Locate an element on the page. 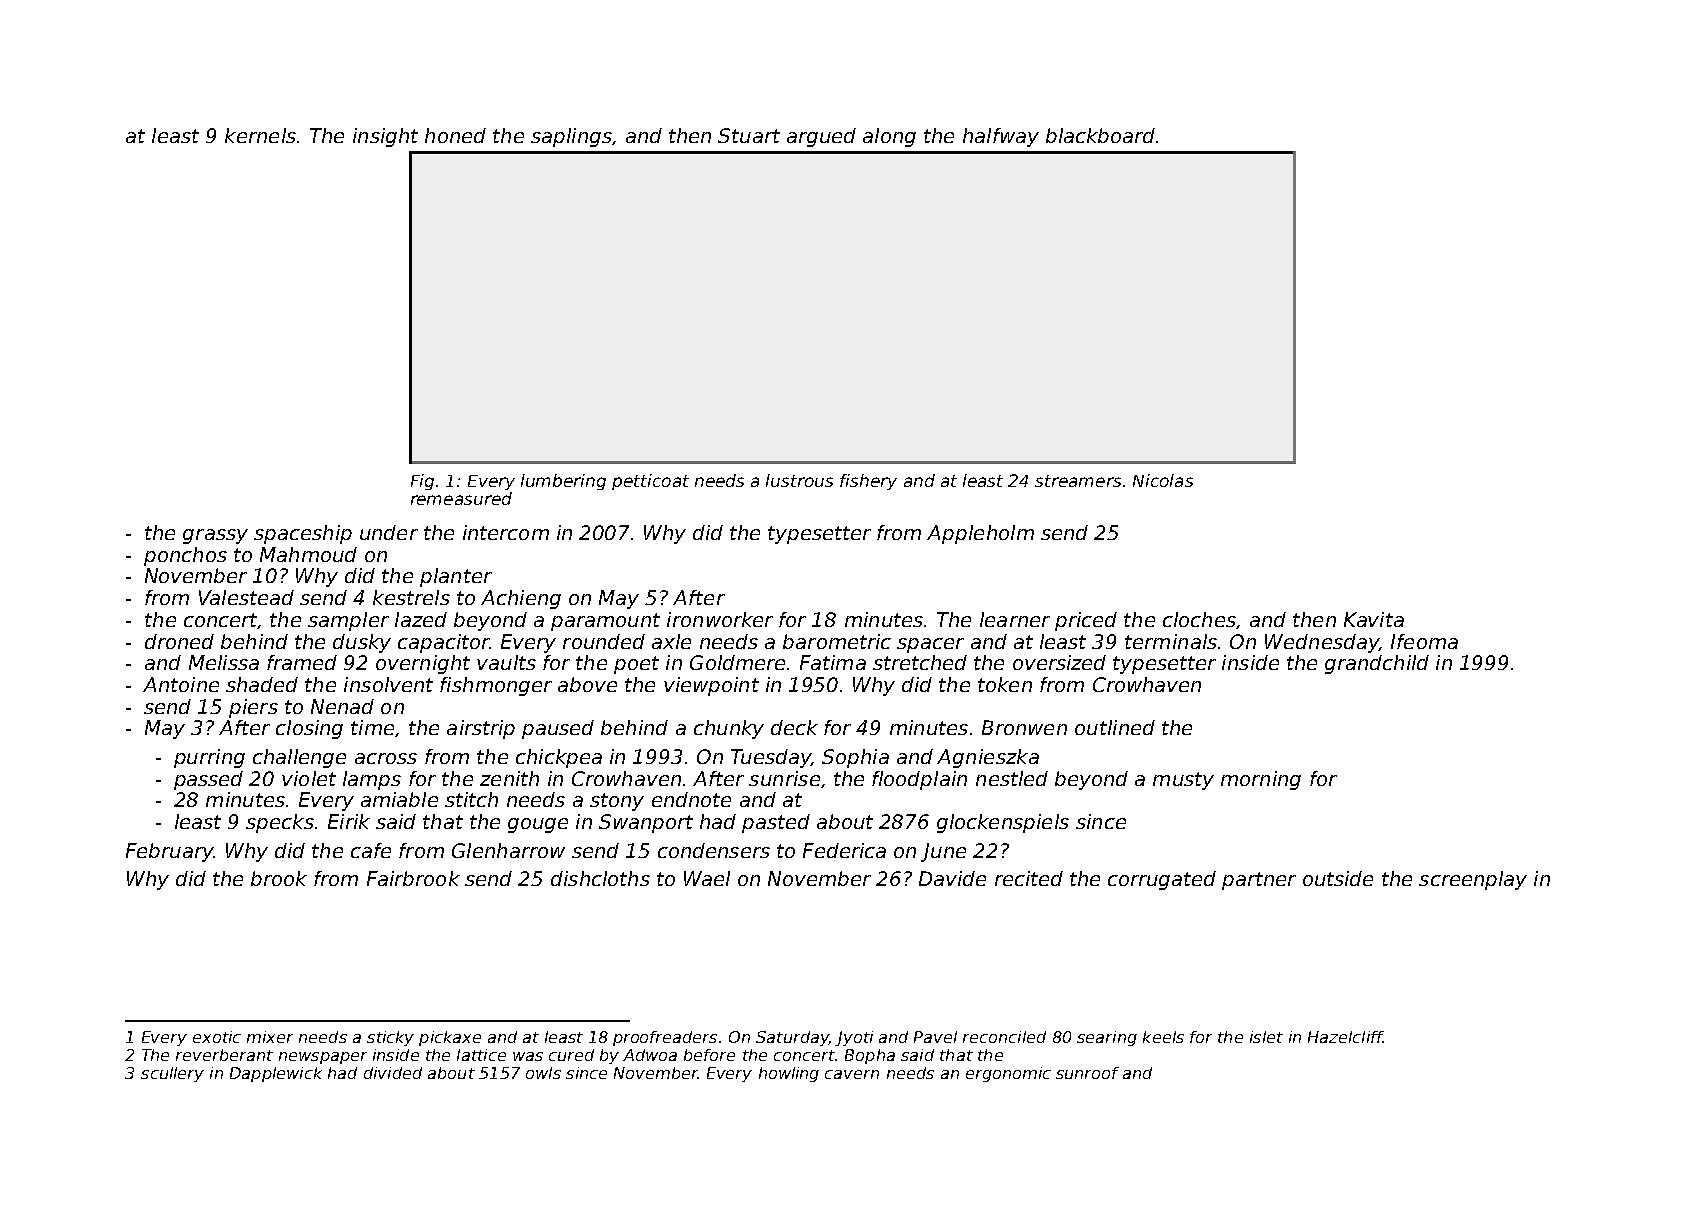 This document has width=1705, height=1205. exotic is located at coordinates (217, 1037).
